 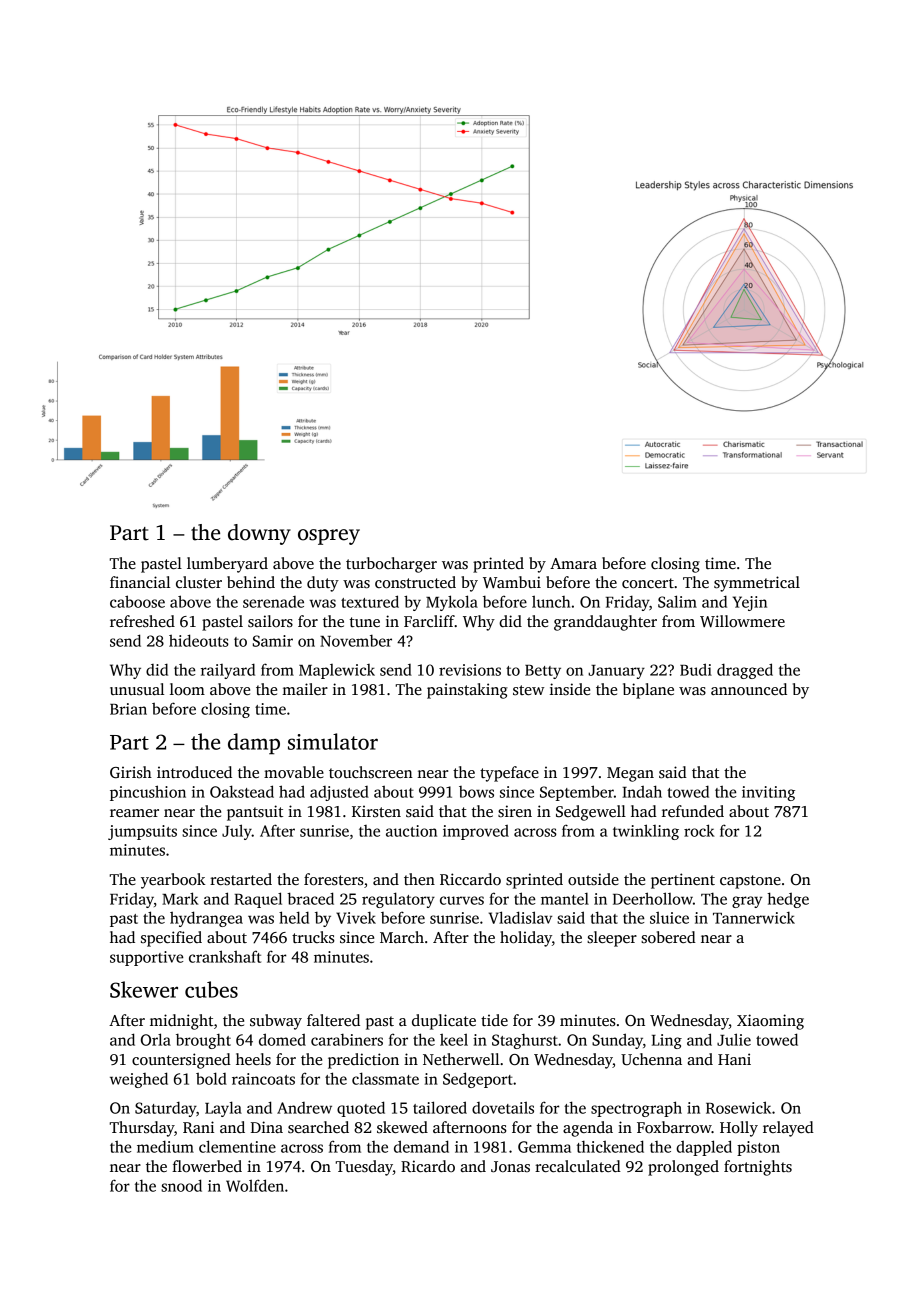 I want to click on subway, so click(x=276, y=1022).
